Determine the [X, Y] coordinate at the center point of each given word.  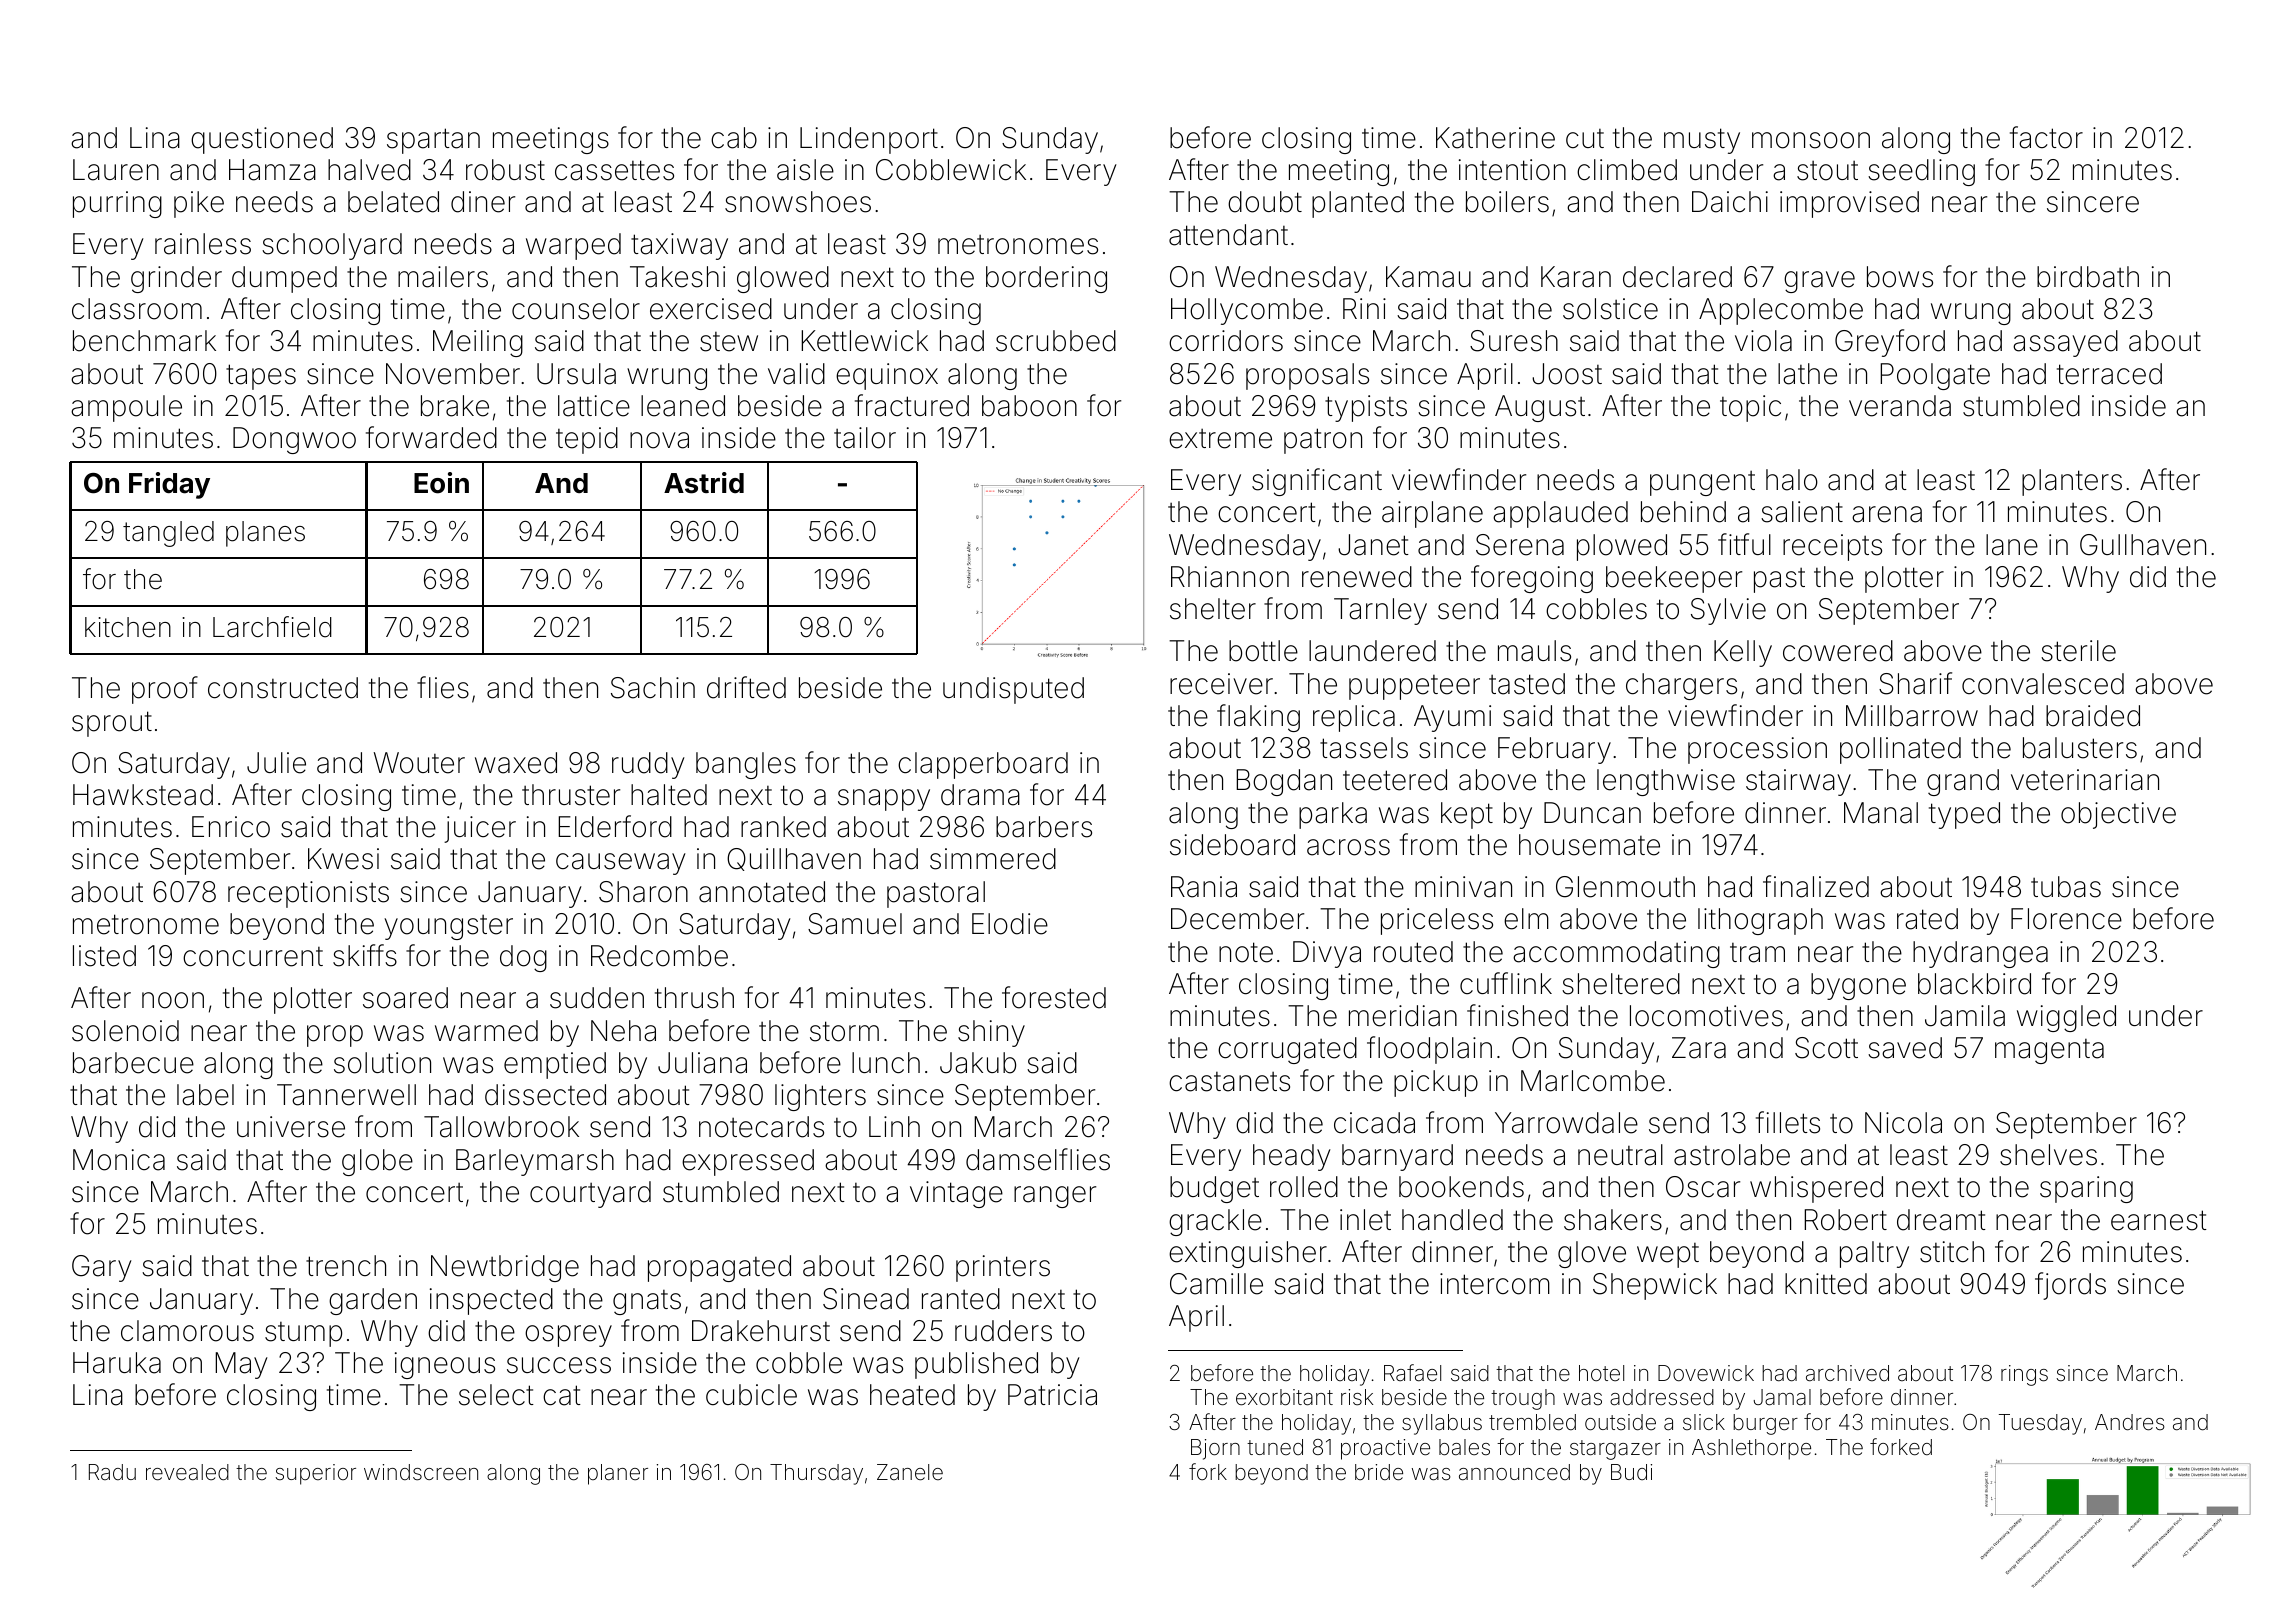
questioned [262, 140]
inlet [1365, 1220]
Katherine [1495, 138]
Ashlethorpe [1751, 1449]
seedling [1921, 172]
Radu [112, 1472]
